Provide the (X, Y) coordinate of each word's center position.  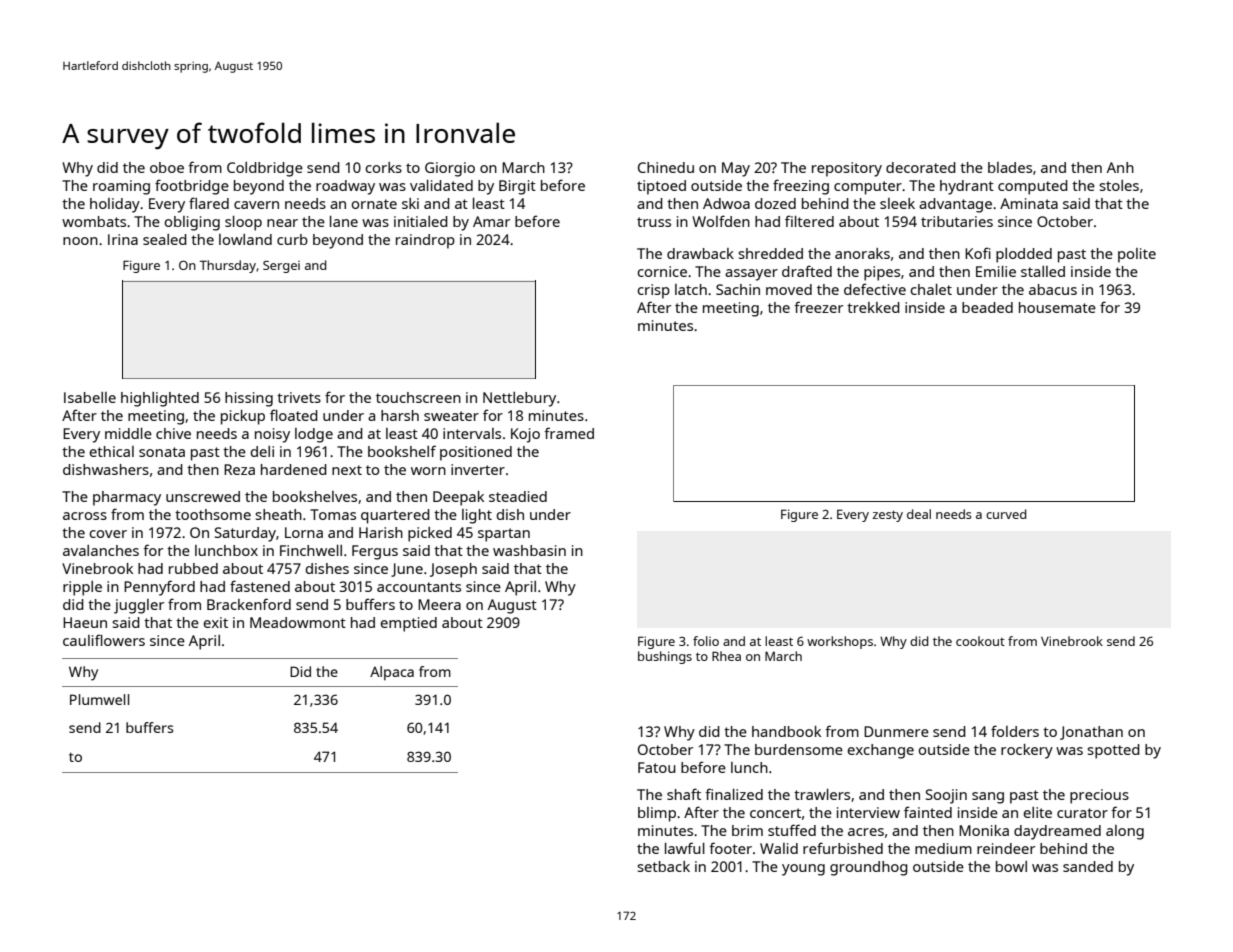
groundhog (869, 868)
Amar (491, 221)
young (803, 870)
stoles (1119, 185)
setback (663, 866)
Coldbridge (265, 169)
